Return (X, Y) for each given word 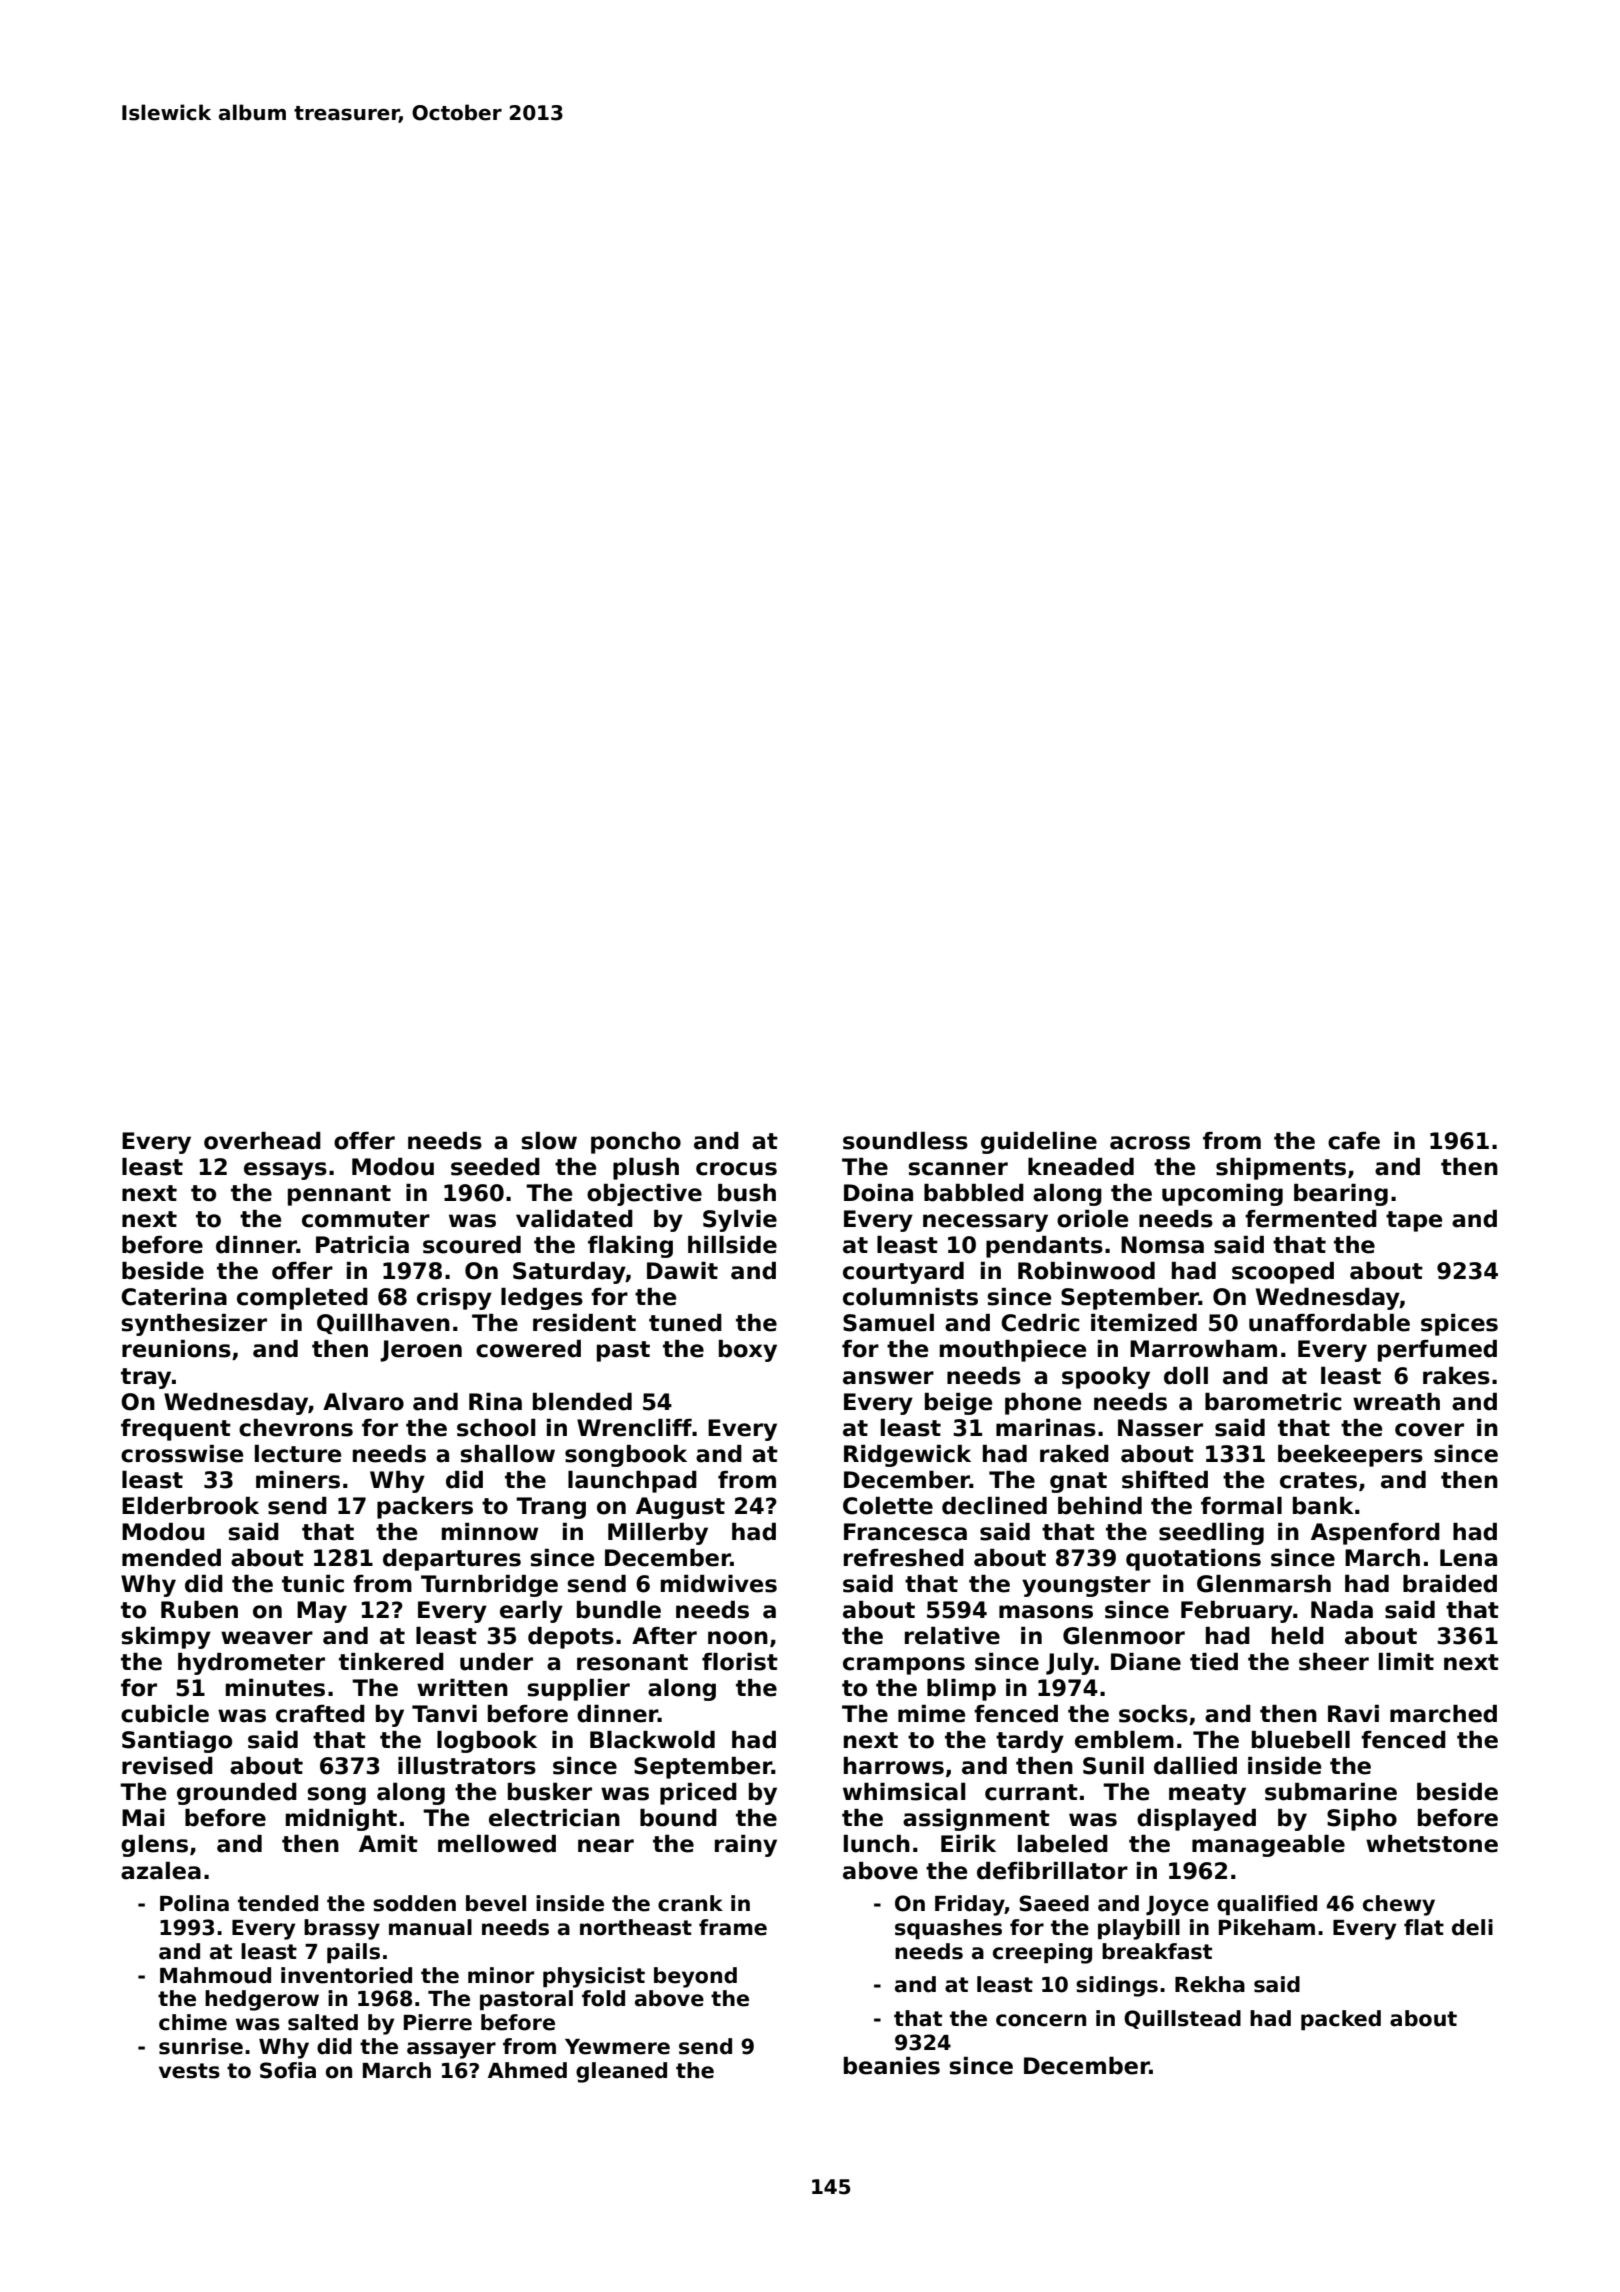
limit (1406, 1661)
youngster (1086, 1586)
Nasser (1160, 1428)
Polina (194, 1903)
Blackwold (652, 1740)
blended (582, 1402)
